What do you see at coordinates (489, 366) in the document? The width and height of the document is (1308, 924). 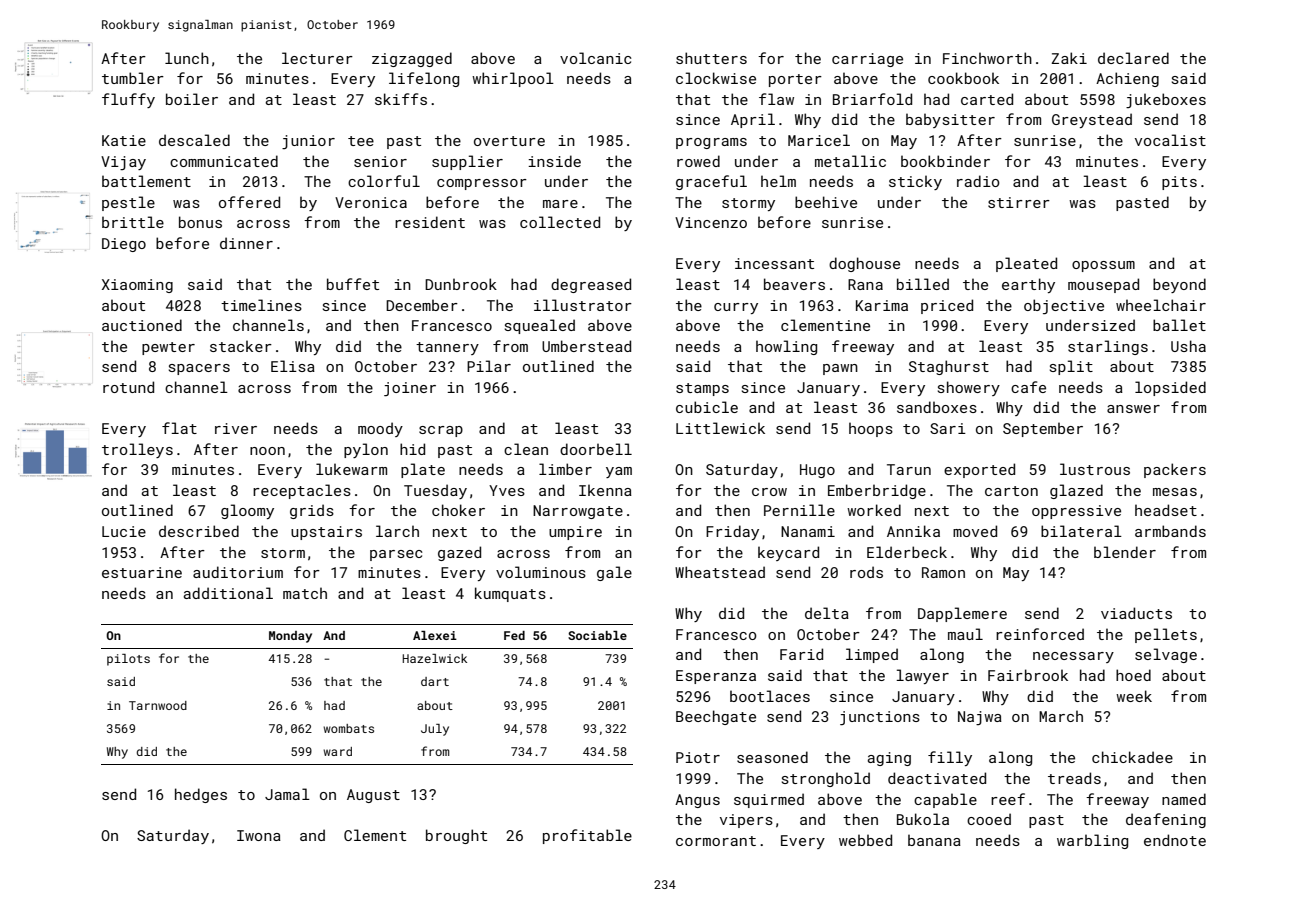 I see `Pilar` at bounding box center [489, 366].
